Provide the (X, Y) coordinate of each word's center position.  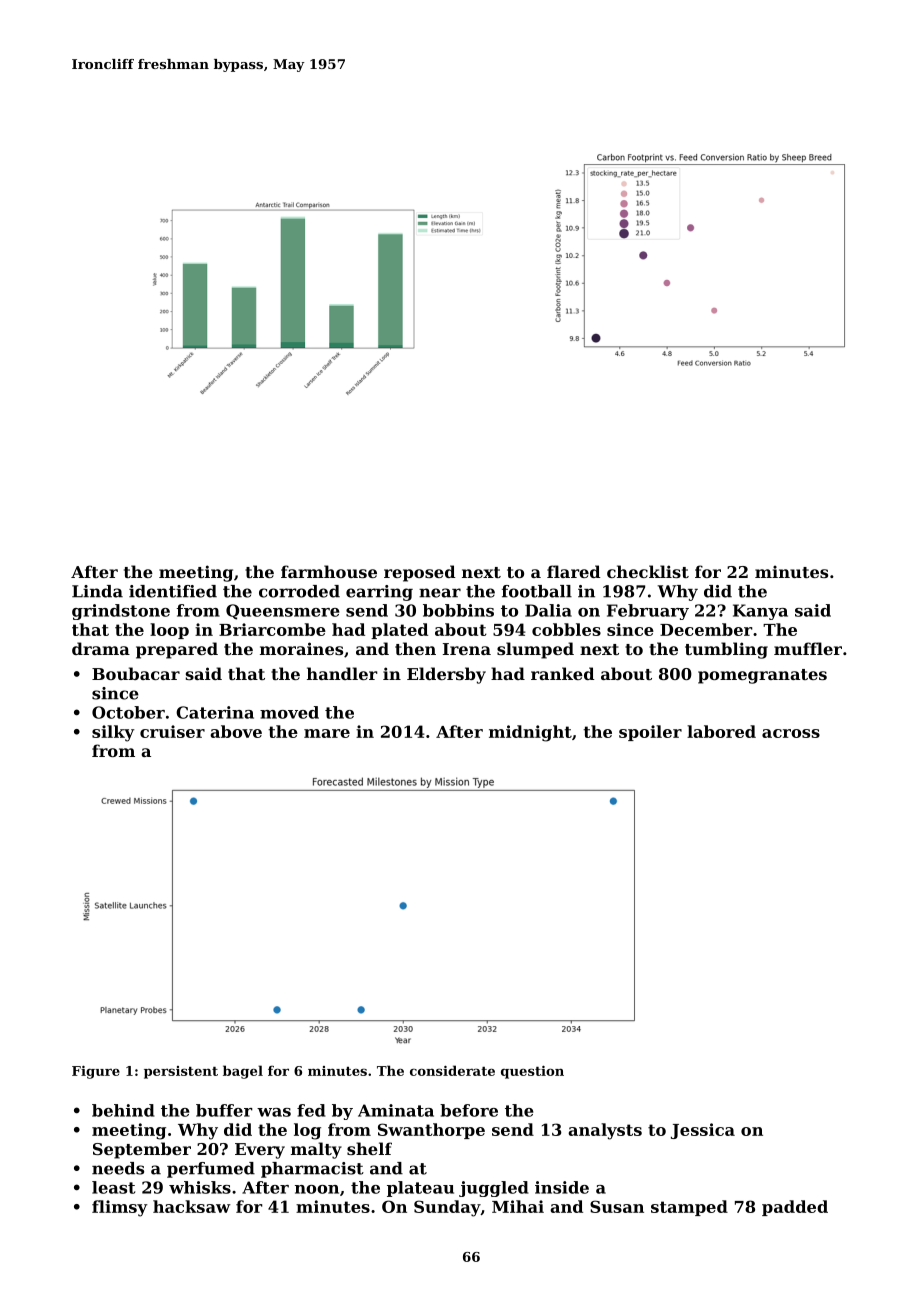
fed (311, 1110)
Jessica (703, 1131)
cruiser (172, 731)
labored (721, 731)
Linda (97, 591)
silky (113, 733)
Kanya (760, 612)
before (469, 1110)
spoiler (650, 733)
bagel (243, 1072)
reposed (420, 573)
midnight (530, 733)
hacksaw (192, 1206)
